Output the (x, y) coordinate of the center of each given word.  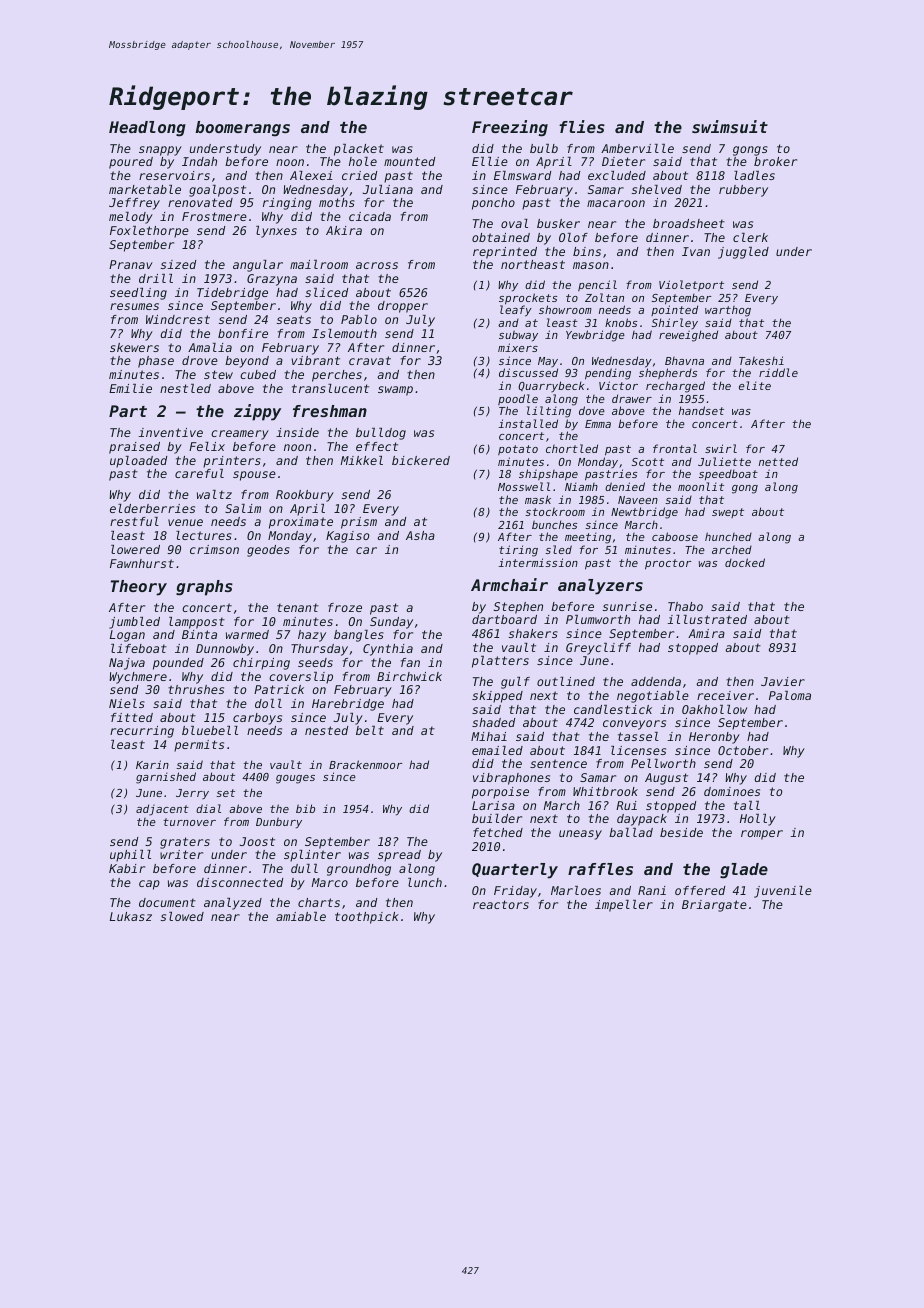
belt (370, 730)
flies (582, 126)
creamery (240, 435)
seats (294, 319)
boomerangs (242, 129)
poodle (518, 399)
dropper (403, 307)
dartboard (504, 619)
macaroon (616, 203)
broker (775, 161)
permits (199, 746)
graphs (204, 588)
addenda (656, 681)
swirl (721, 448)
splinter (312, 856)
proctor (668, 564)
